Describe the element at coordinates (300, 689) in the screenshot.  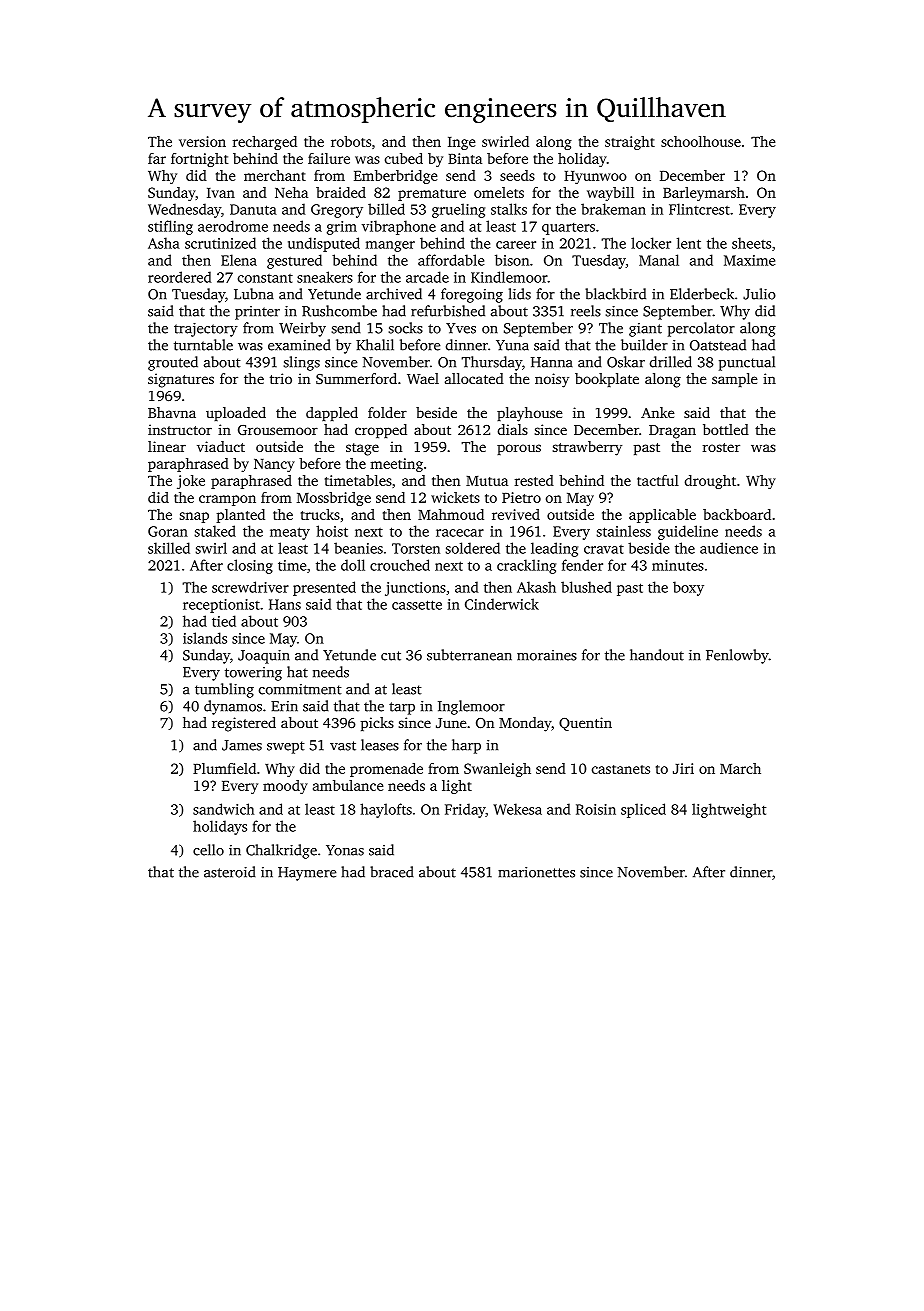
I see `commitment` at that location.
